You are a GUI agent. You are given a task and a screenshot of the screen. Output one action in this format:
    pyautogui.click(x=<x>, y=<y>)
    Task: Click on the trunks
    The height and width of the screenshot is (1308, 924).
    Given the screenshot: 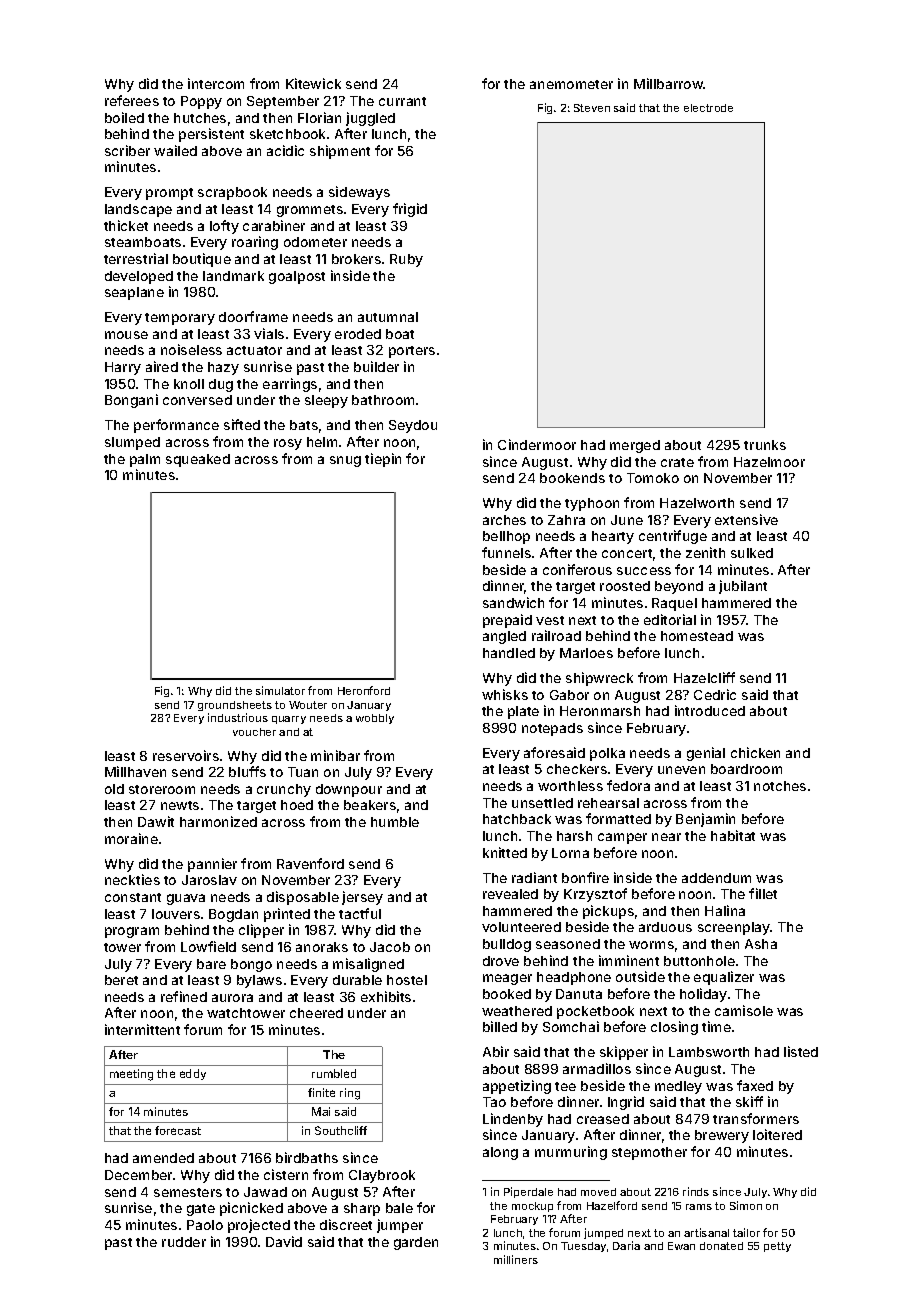 What is the action you would take?
    pyautogui.click(x=765, y=445)
